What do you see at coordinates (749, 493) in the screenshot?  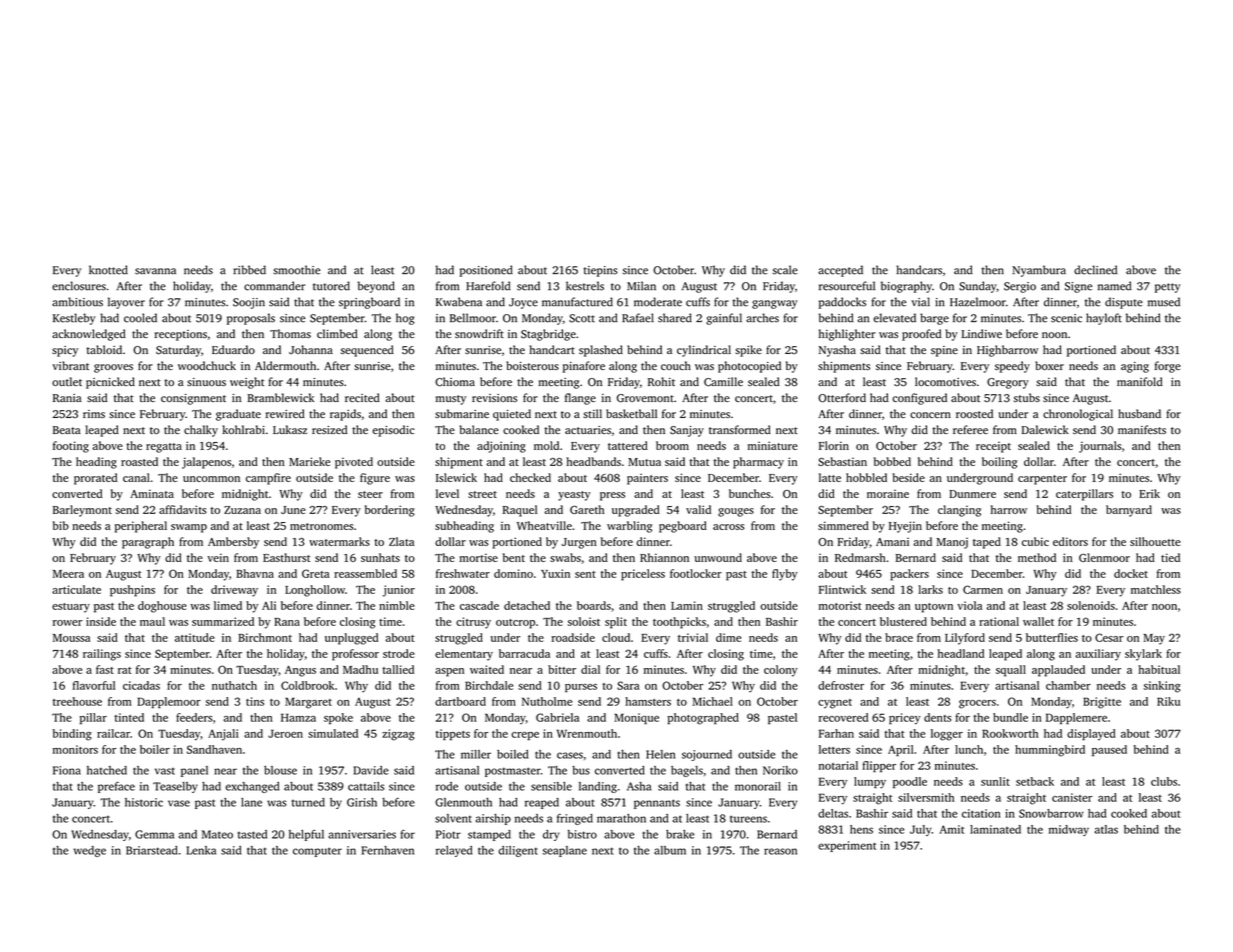 I see `bunches` at bounding box center [749, 493].
